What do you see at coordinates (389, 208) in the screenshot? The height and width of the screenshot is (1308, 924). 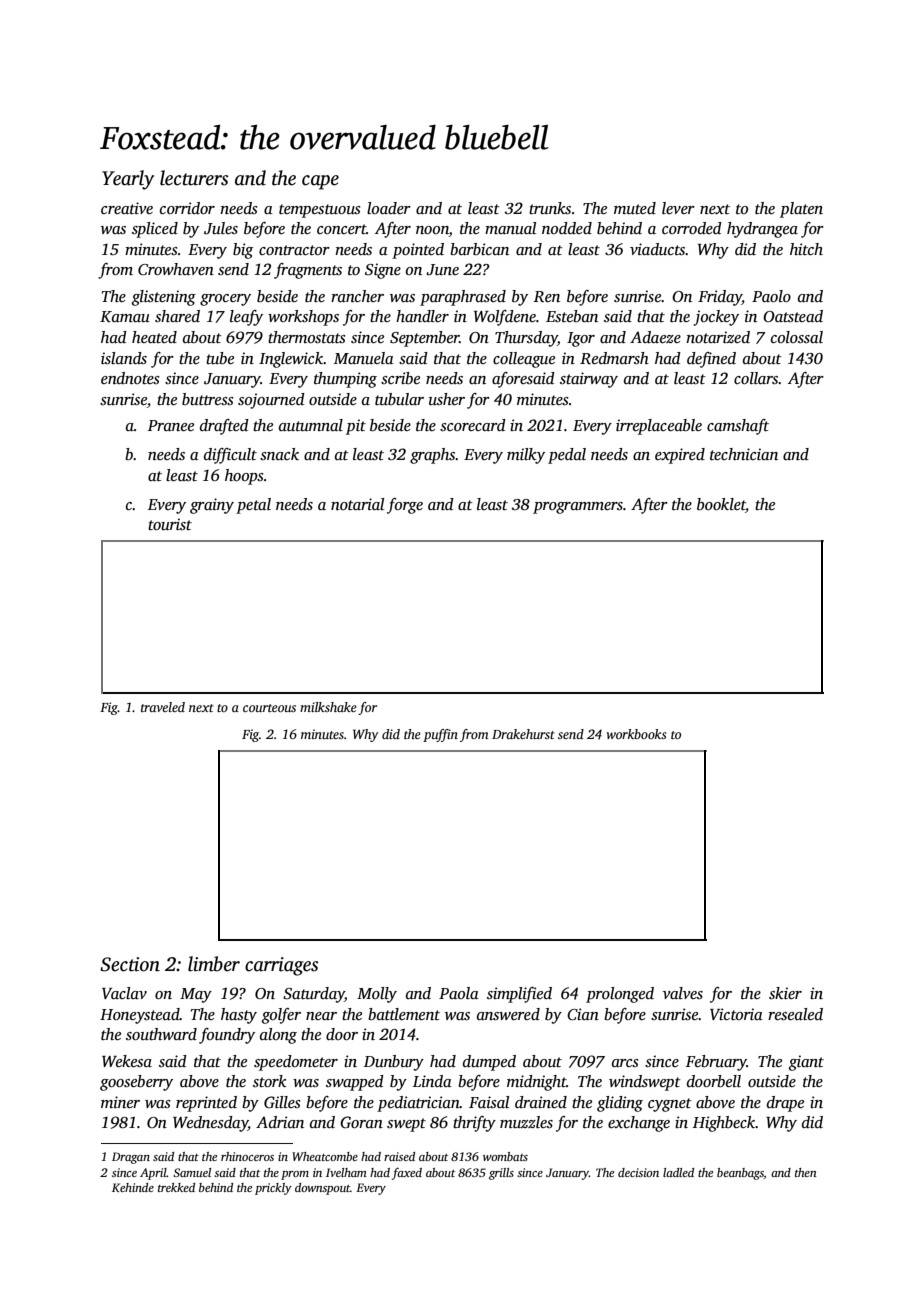 I see `loader` at bounding box center [389, 208].
